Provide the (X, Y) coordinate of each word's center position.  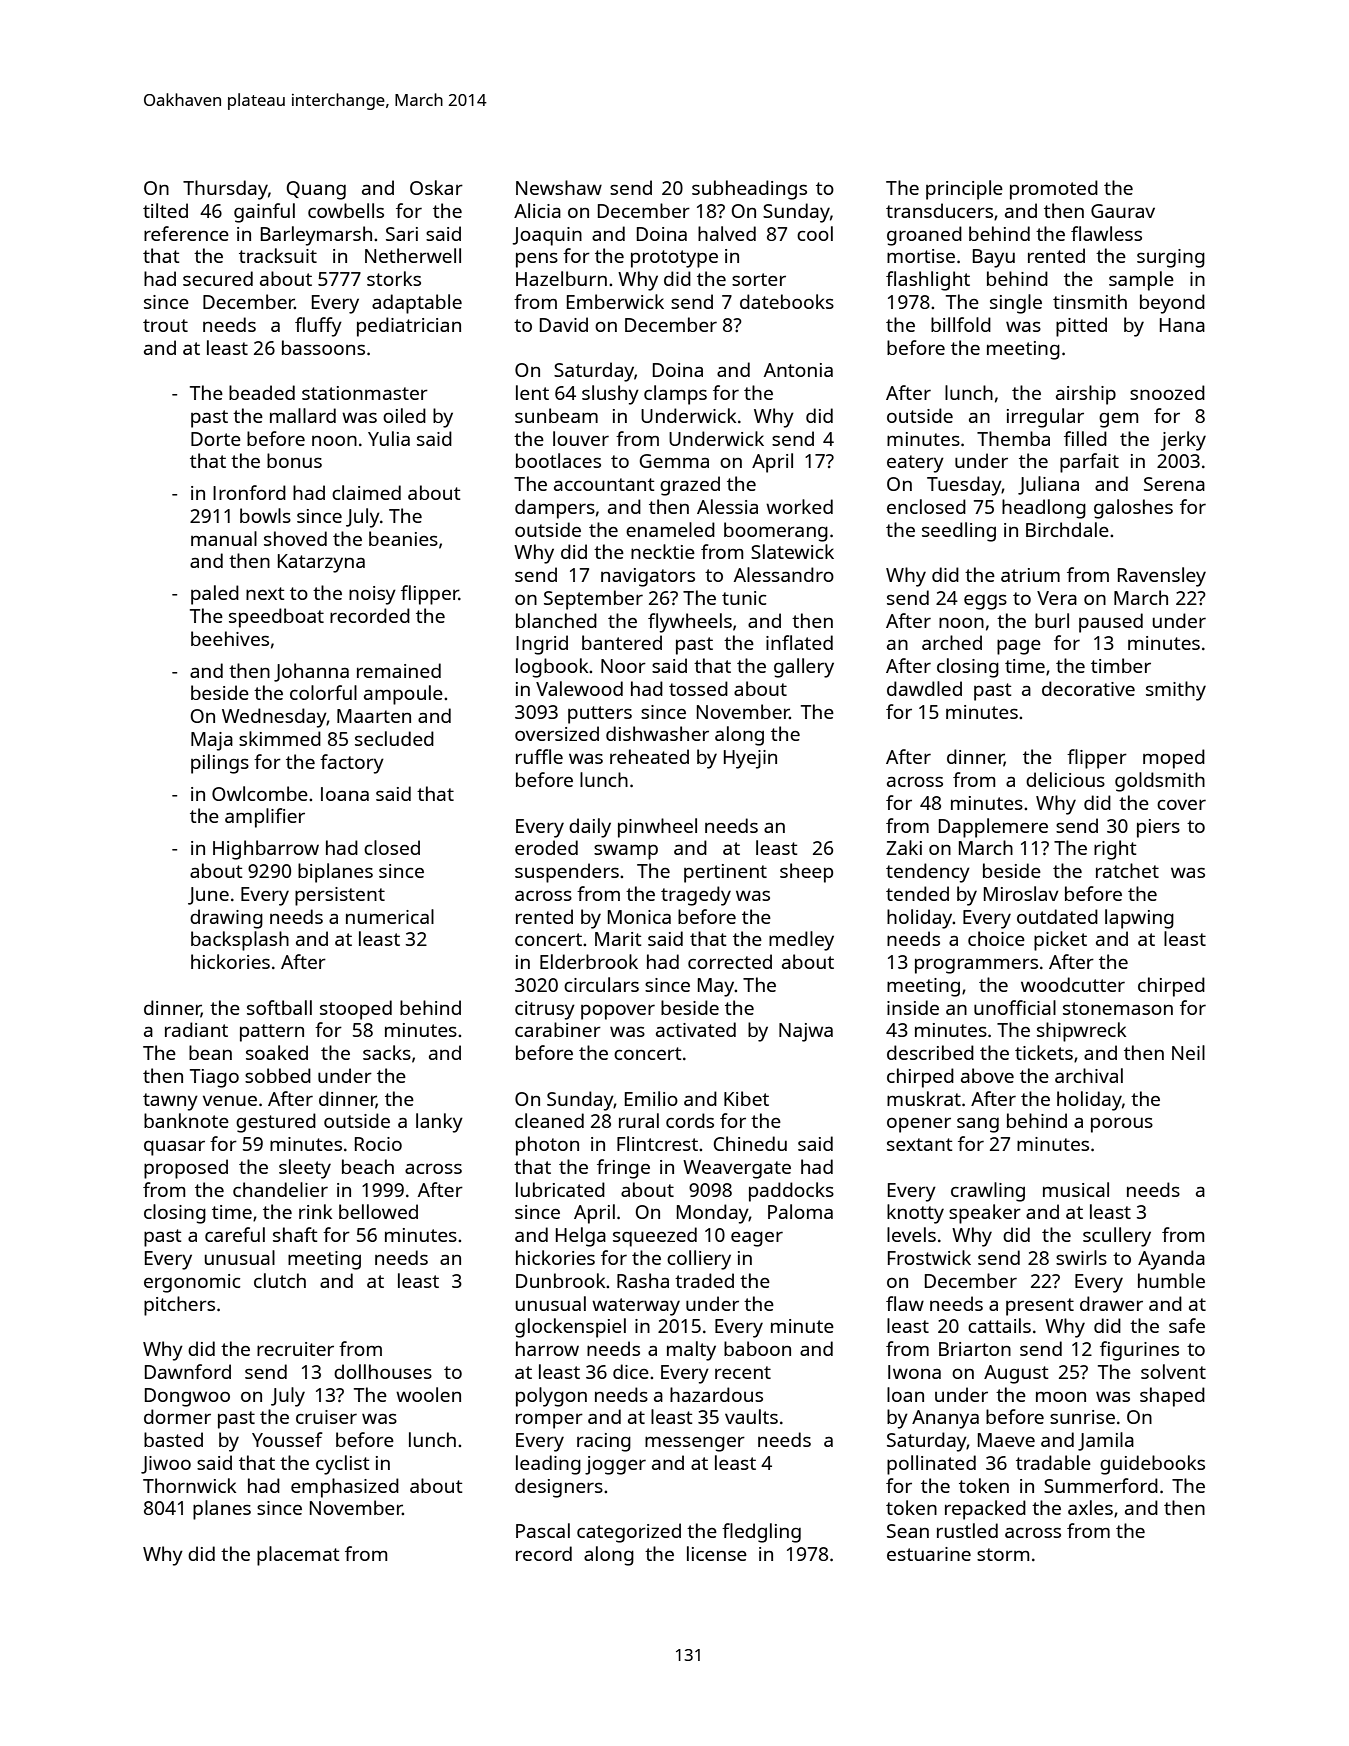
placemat (298, 1556)
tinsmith (1090, 301)
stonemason (1118, 1008)
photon (547, 1146)
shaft (295, 1234)
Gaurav (1123, 211)
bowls (265, 515)
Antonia (798, 370)
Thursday (225, 190)
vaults (751, 1416)
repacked (985, 1510)
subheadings (749, 190)
